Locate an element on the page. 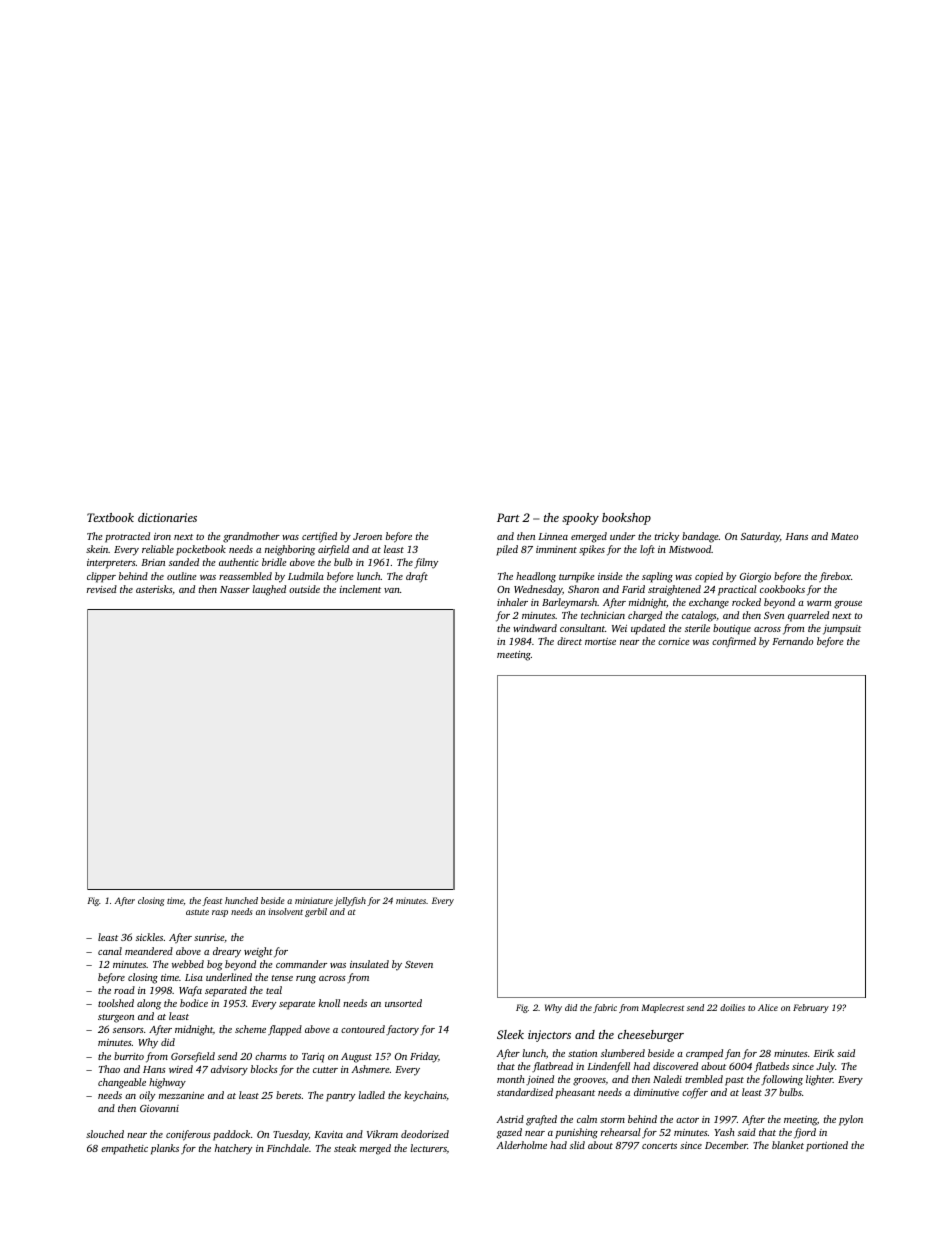 This document has height=1233, width=952. headlong is located at coordinates (536, 577).
